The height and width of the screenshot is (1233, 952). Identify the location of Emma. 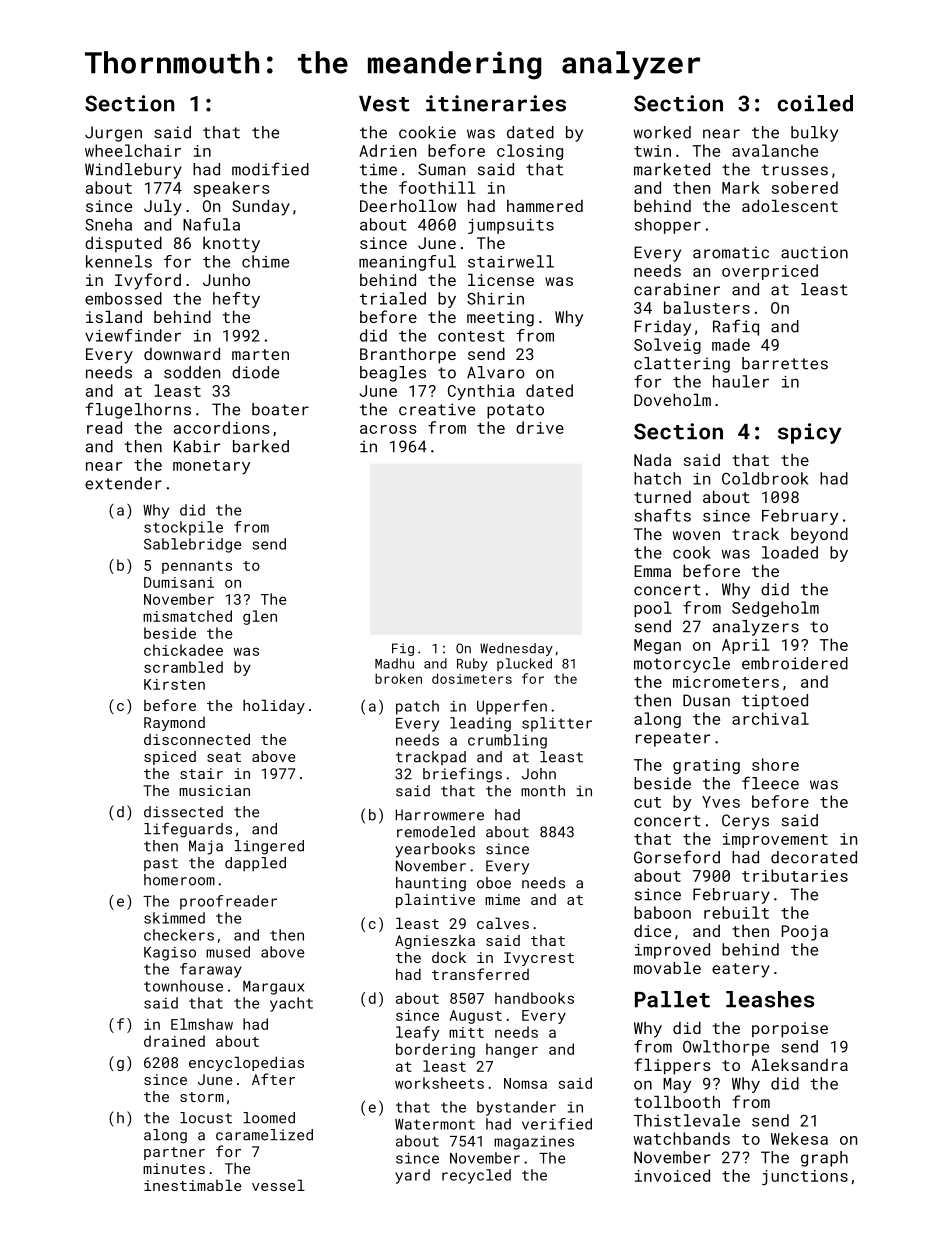
(652, 571).
